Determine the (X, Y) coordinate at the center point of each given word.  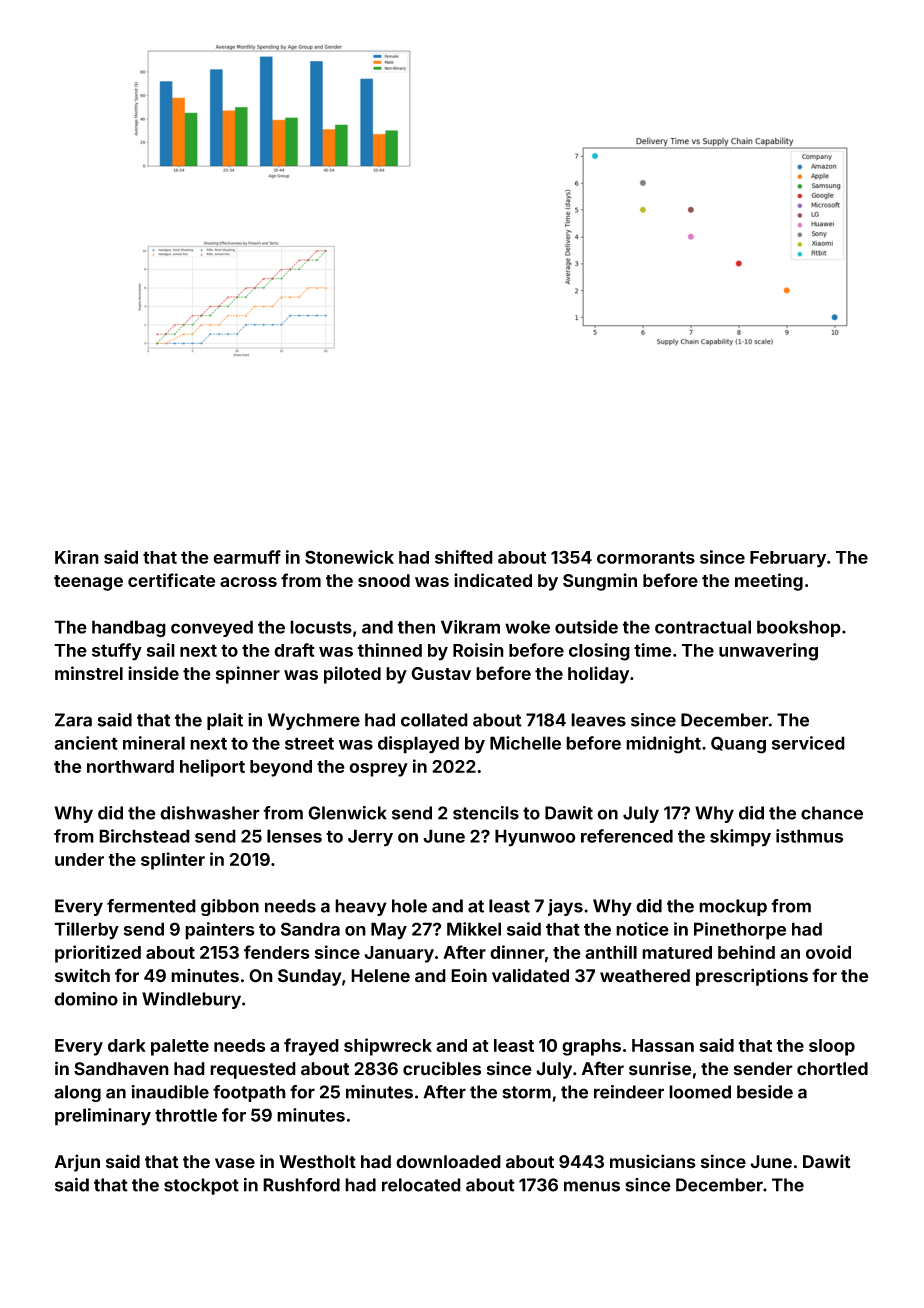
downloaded (448, 1162)
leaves (598, 720)
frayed (311, 1047)
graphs (591, 1047)
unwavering (768, 652)
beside (765, 1092)
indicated (493, 580)
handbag (129, 629)
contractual (703, 627)
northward (130, 766)
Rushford (301, 1185)
